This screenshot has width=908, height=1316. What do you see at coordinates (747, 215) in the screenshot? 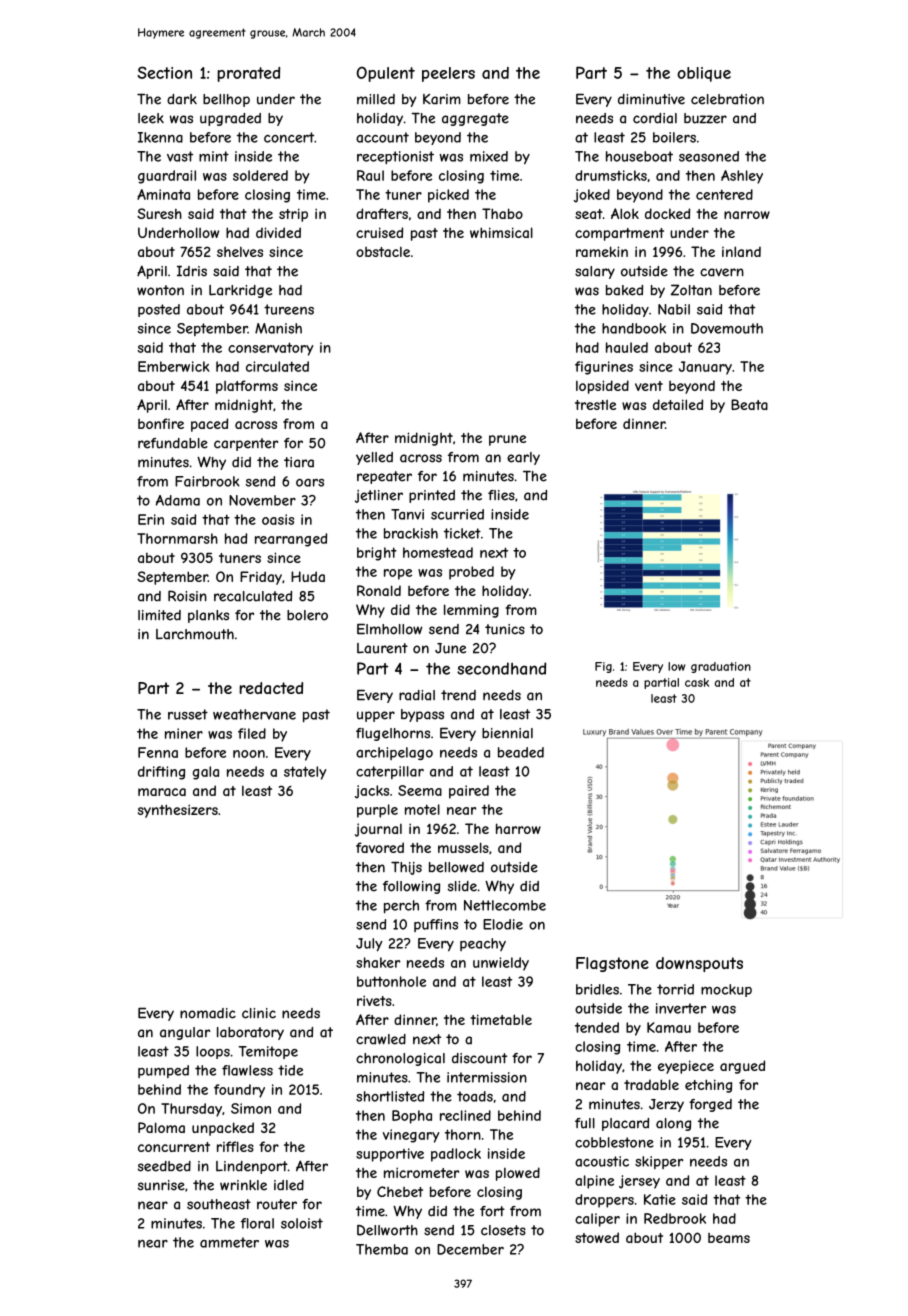
I see `narrow` at bounding box center [747, 215].
